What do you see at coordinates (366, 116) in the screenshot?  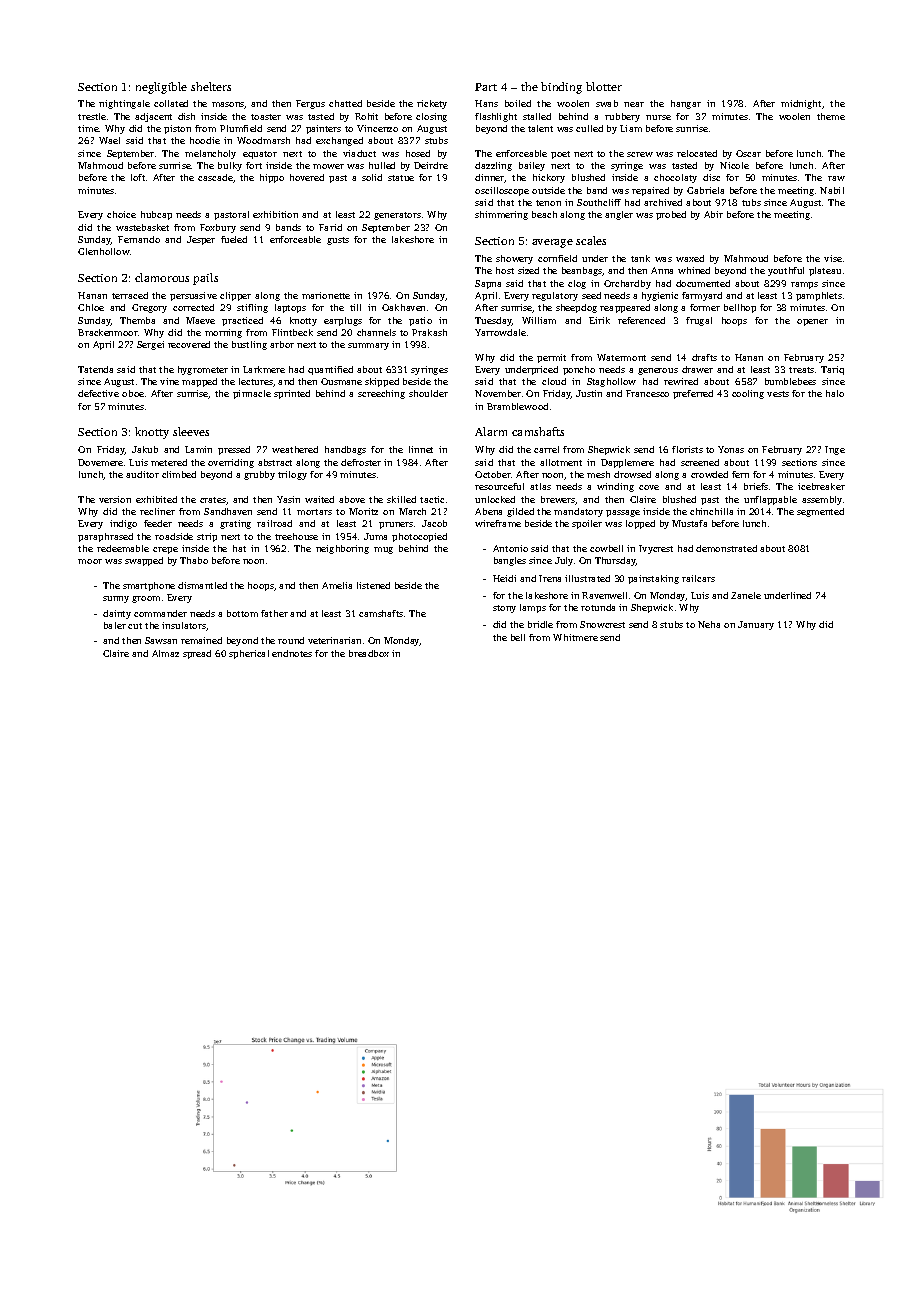 I see `Rohit` at bounding box center [366, 116].
